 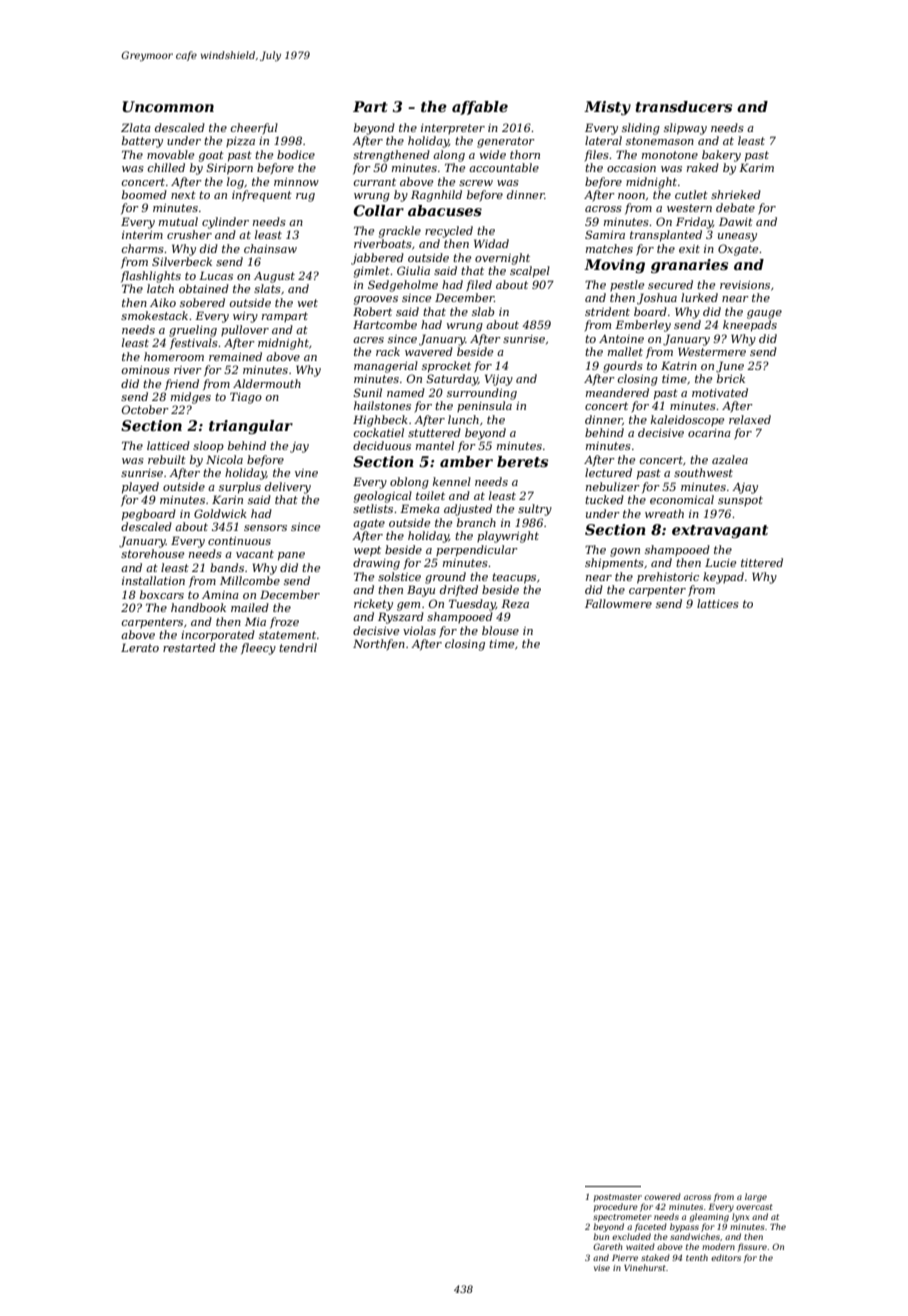 What do you see at coordinates (718, 603) in the screenshot?
I see `lattices` at bounding box center [718, 603].
